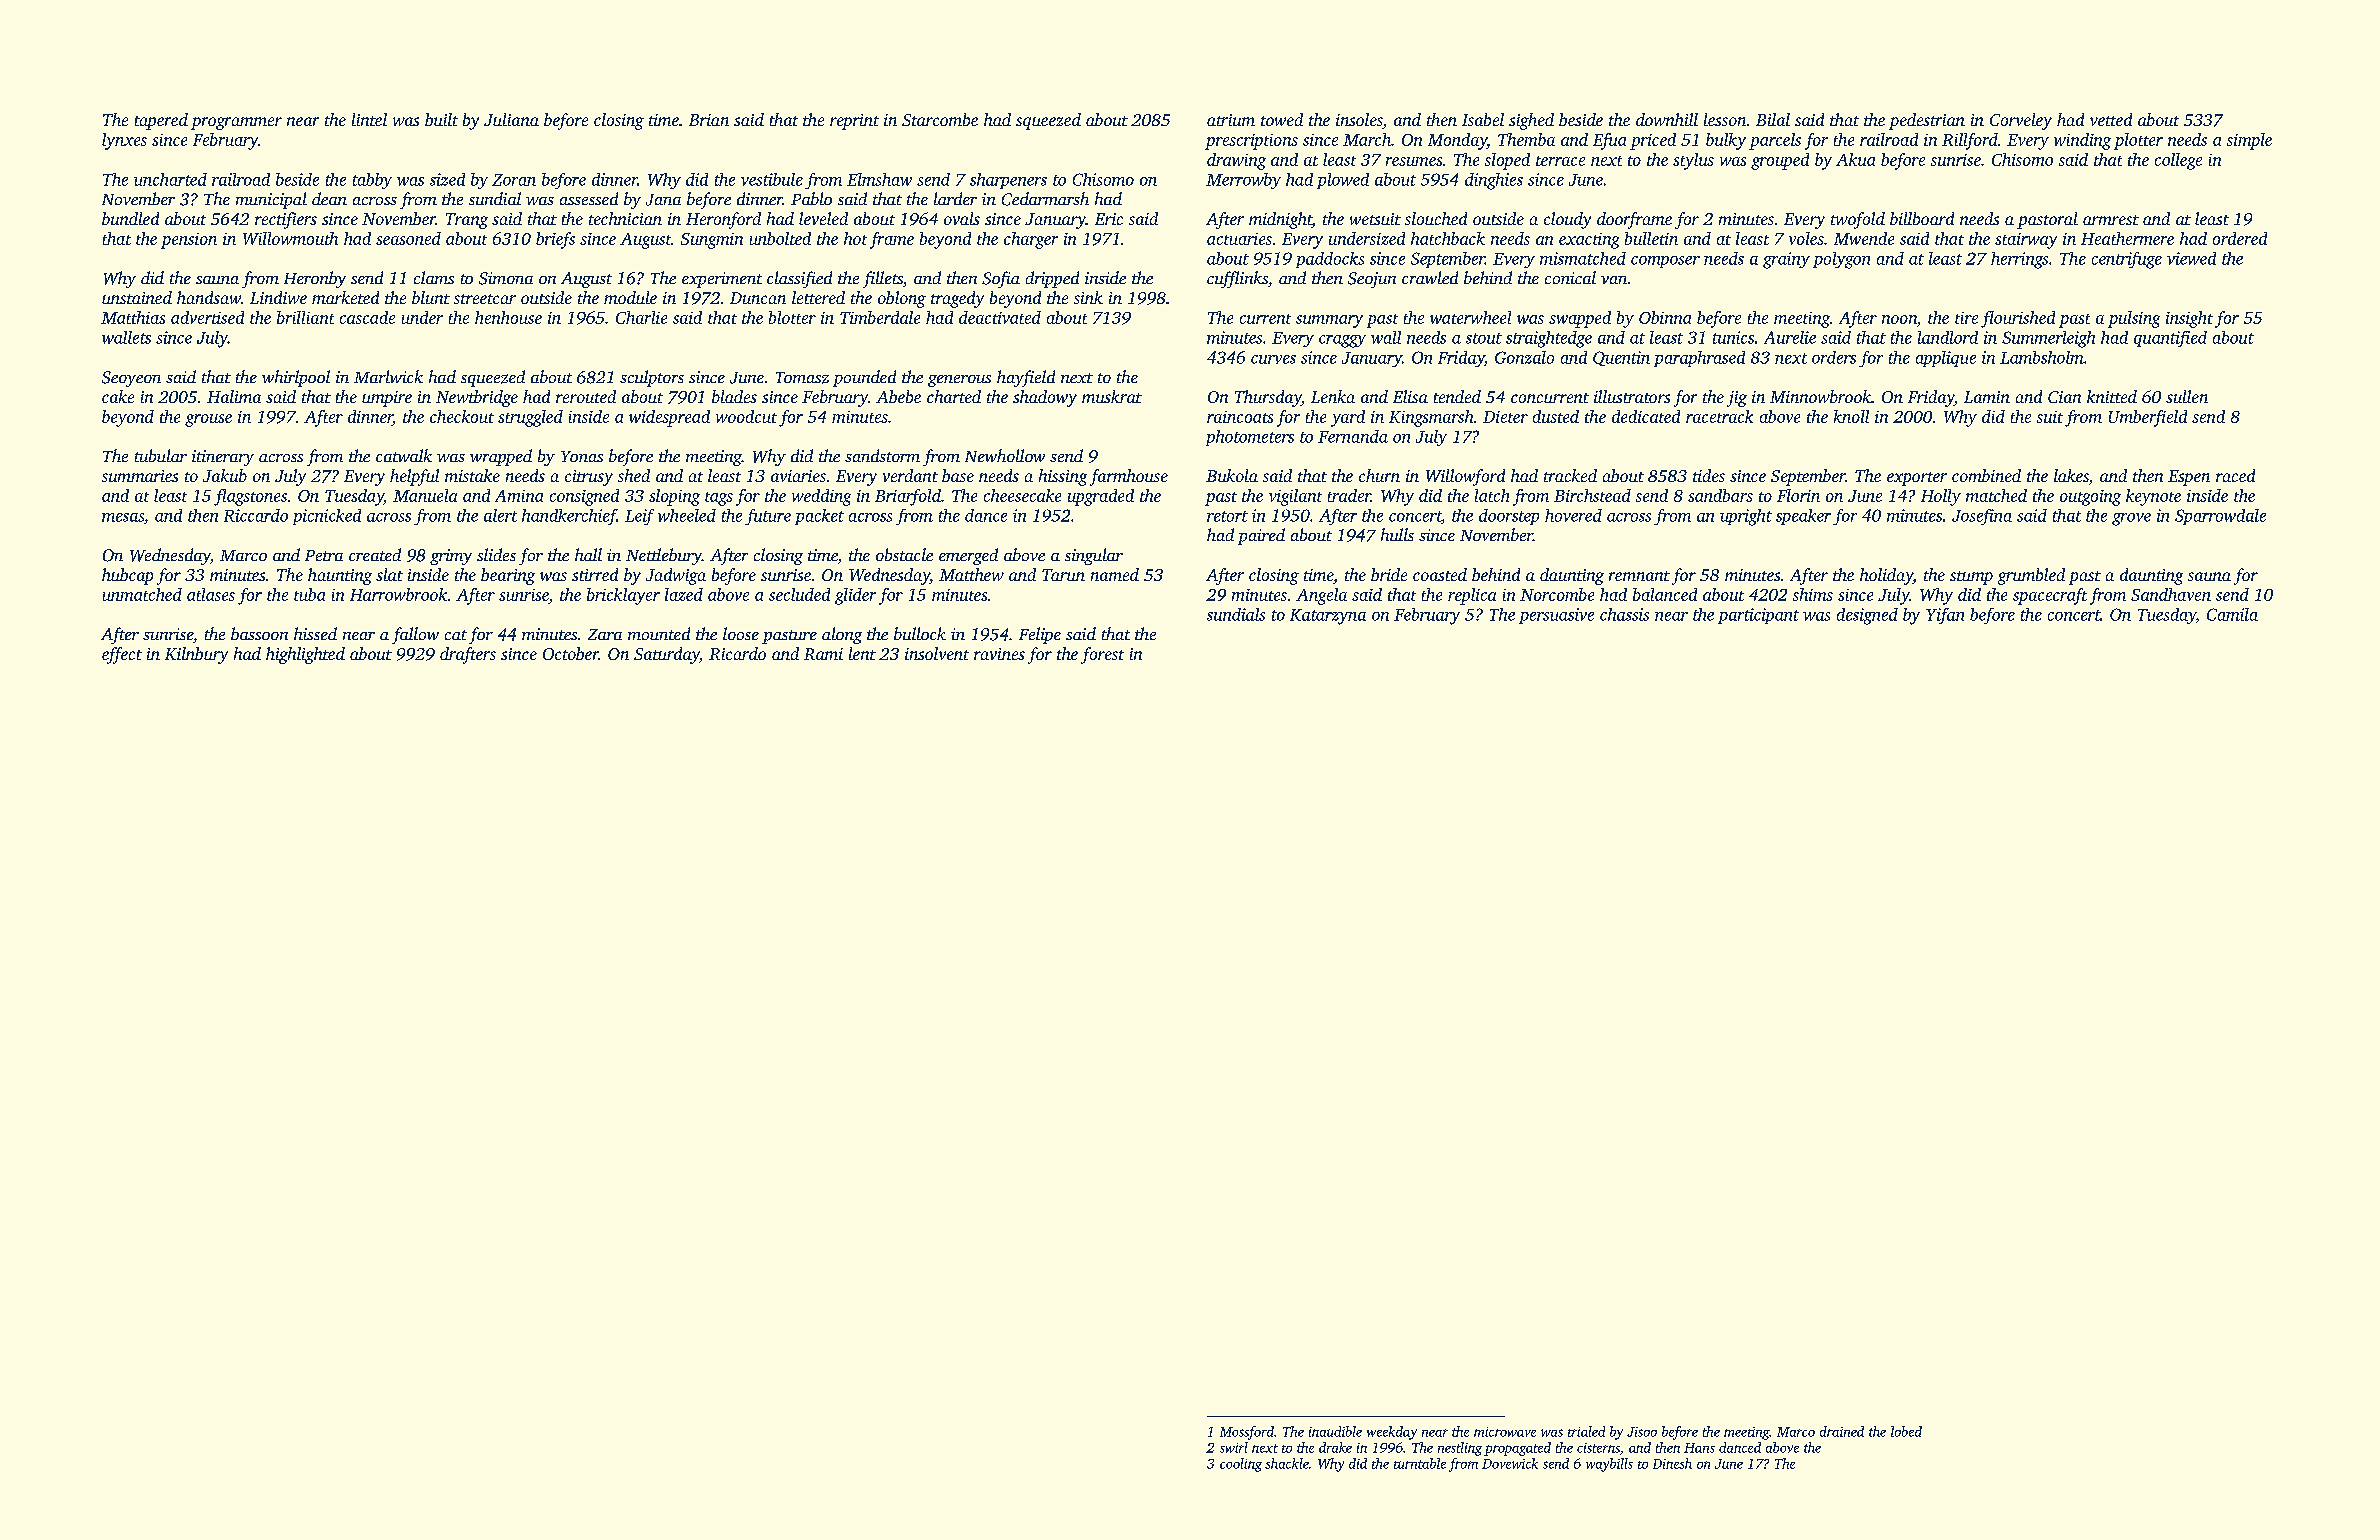  What do you see at coordinates (1758, 616) in the screenshot?
I see `participant` at bounding box center [1758, 616].
